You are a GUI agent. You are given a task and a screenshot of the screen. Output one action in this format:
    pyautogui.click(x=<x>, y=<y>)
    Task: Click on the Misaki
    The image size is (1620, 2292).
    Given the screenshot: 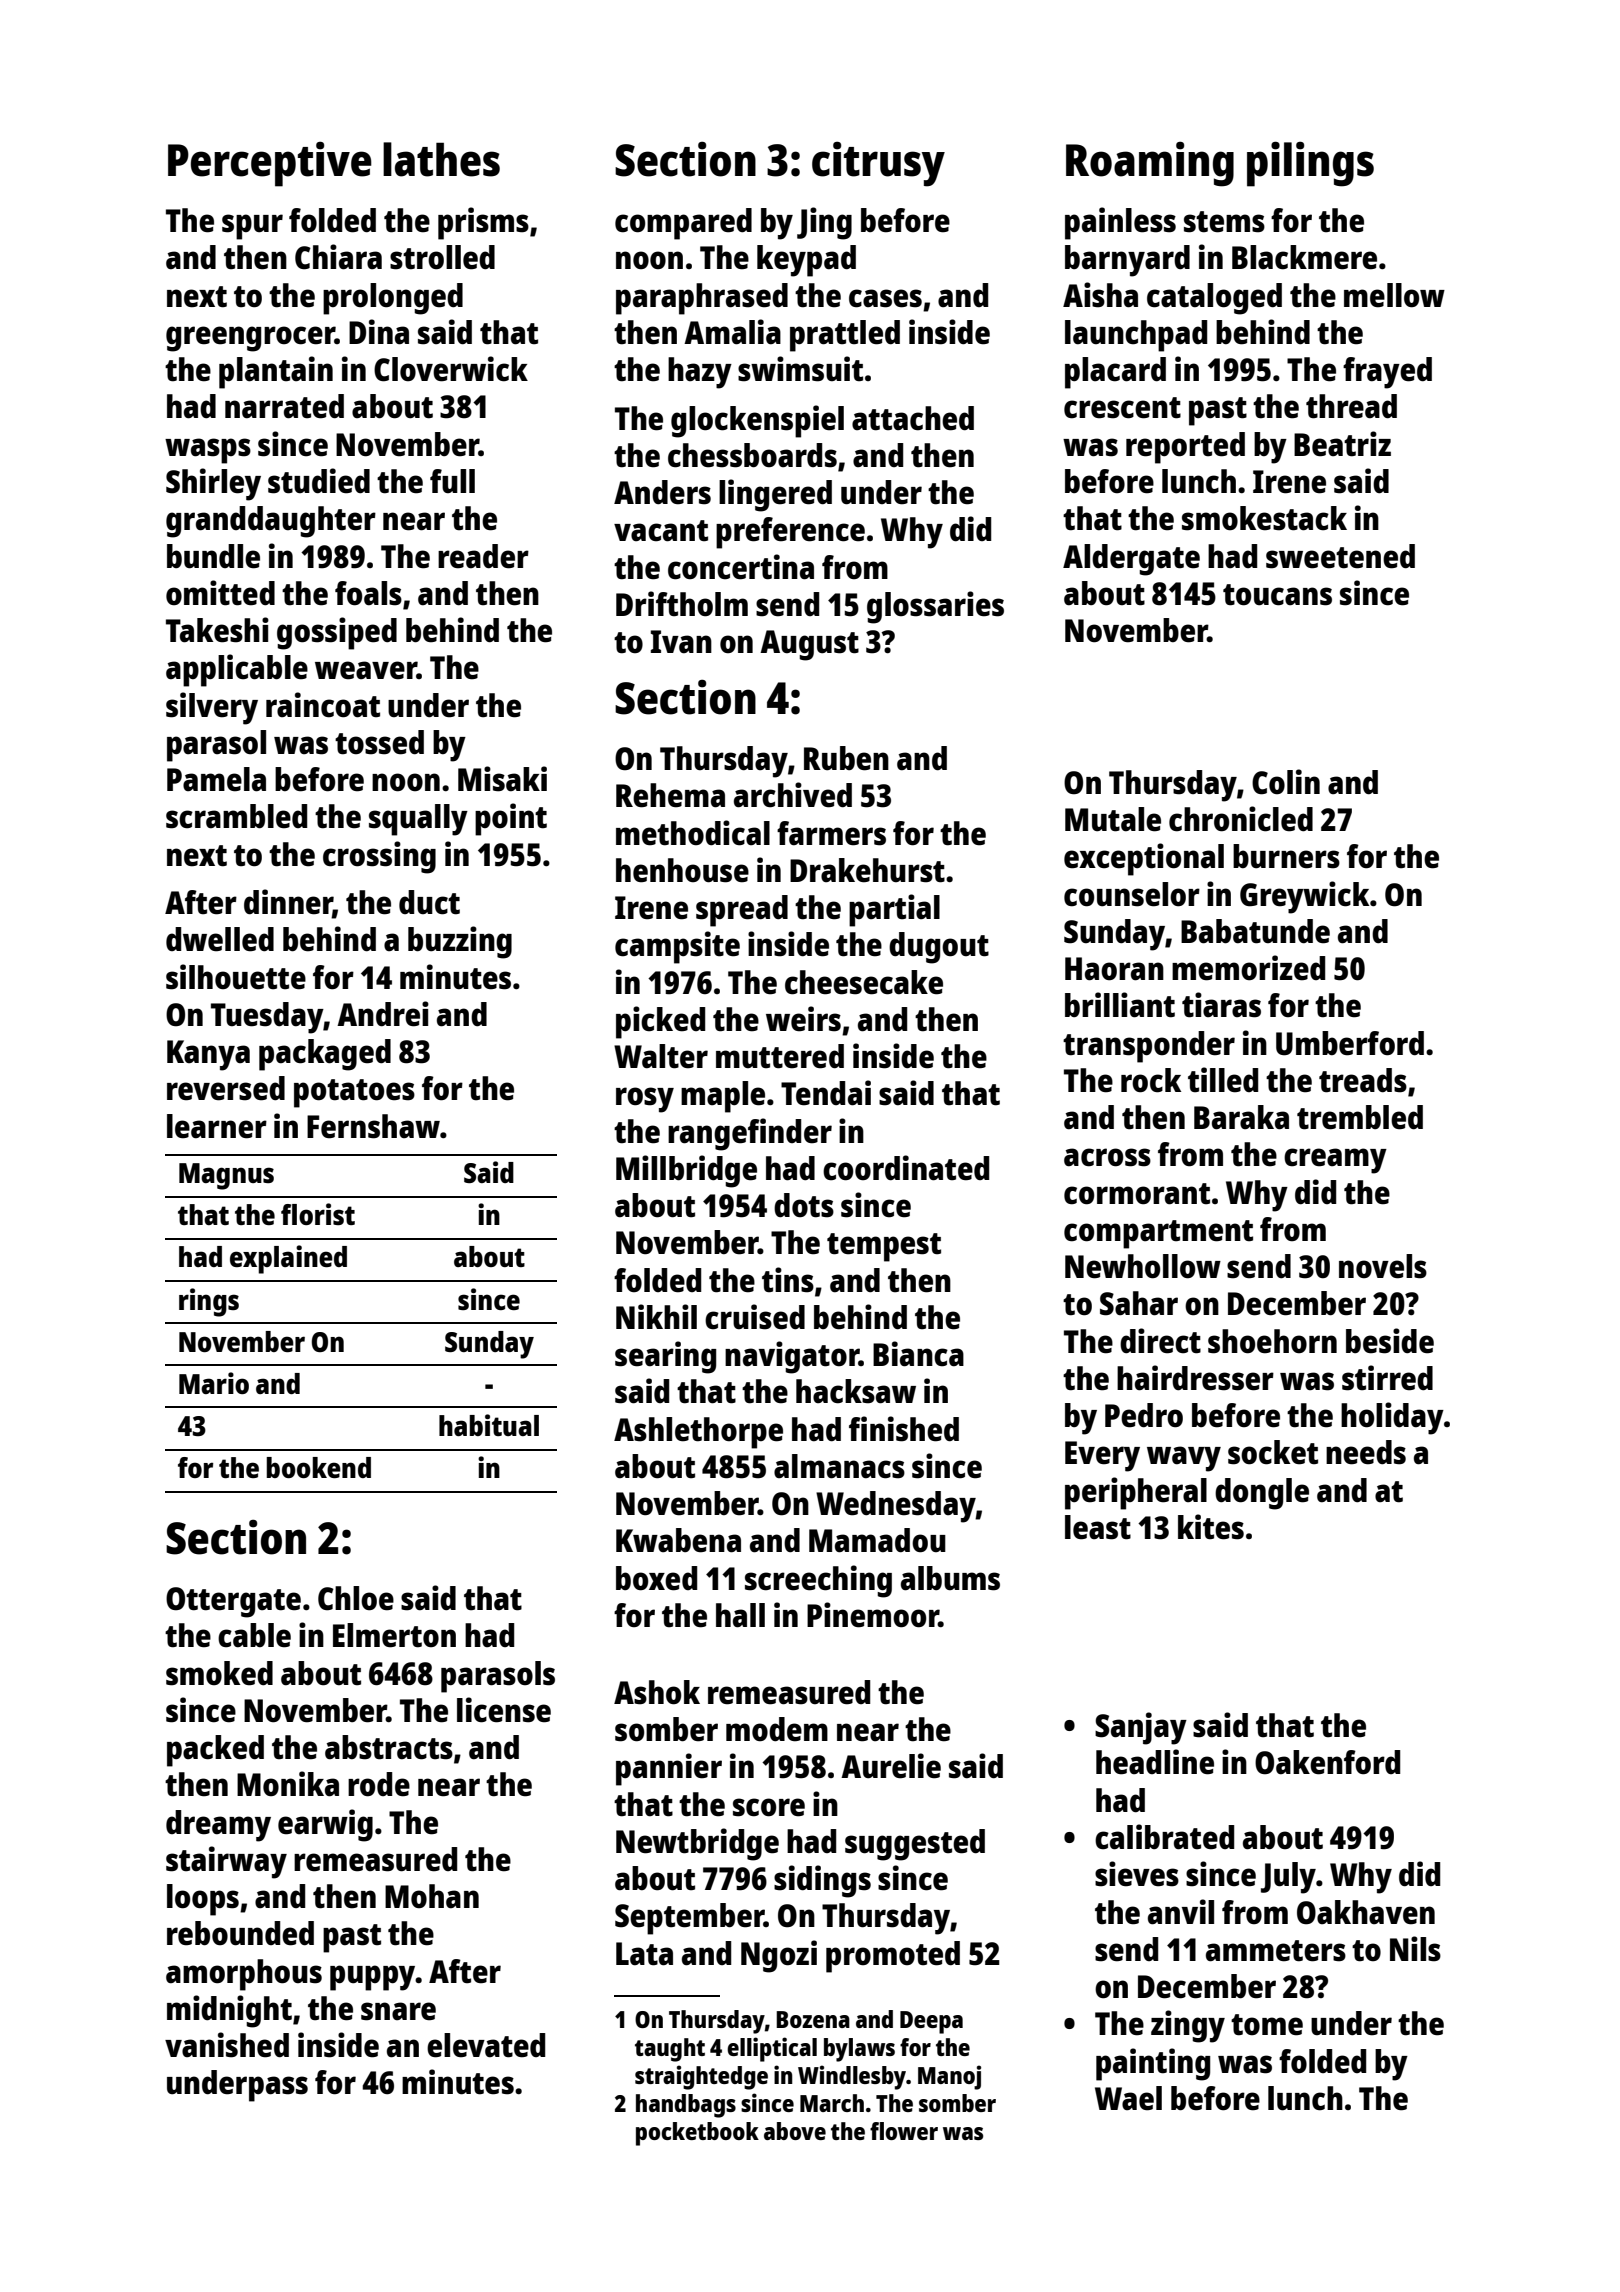 What is the action you would take?
    pyautogui.click(x=502, y=779)
